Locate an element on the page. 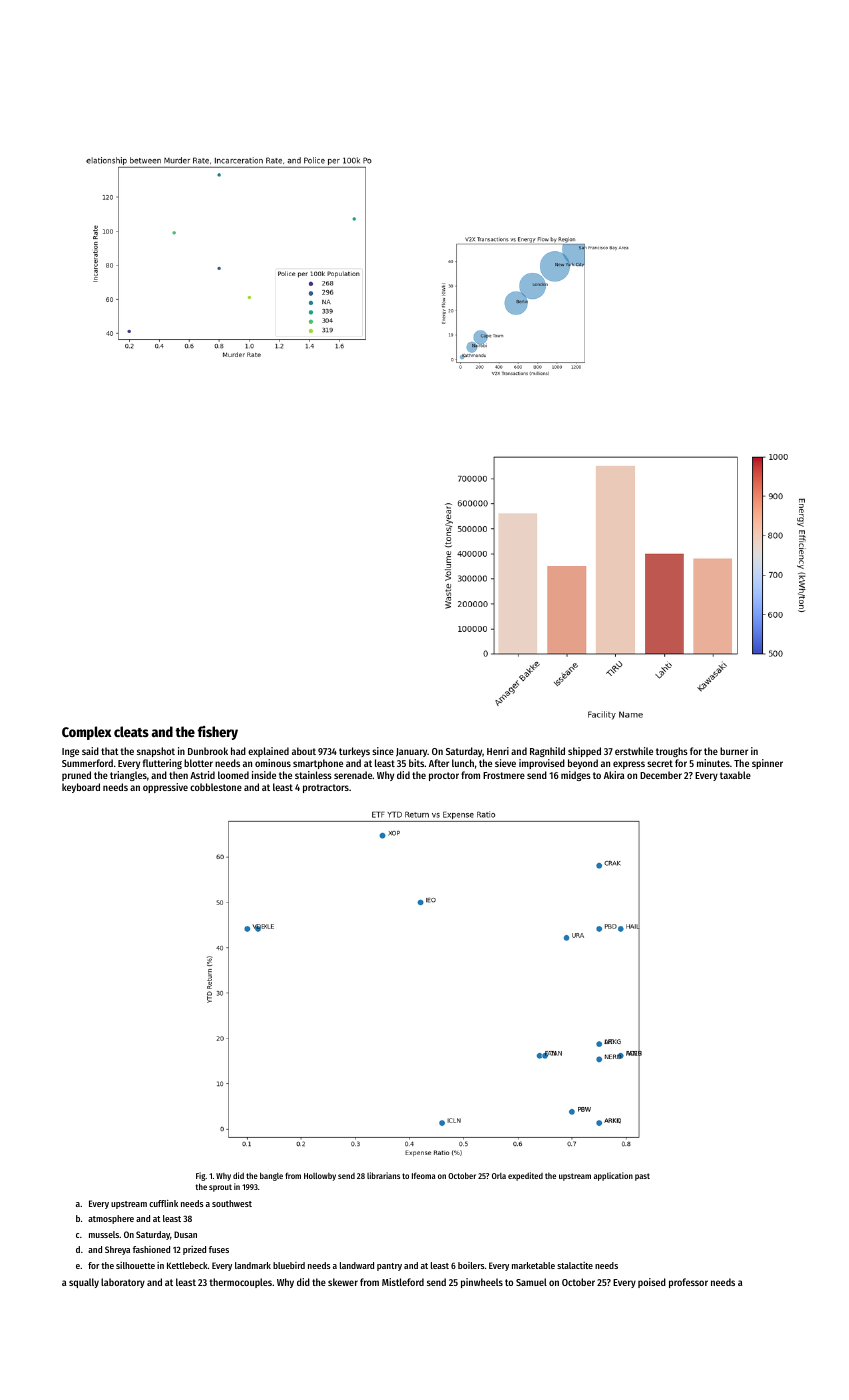  midges is located at coordinates (576, 776).
